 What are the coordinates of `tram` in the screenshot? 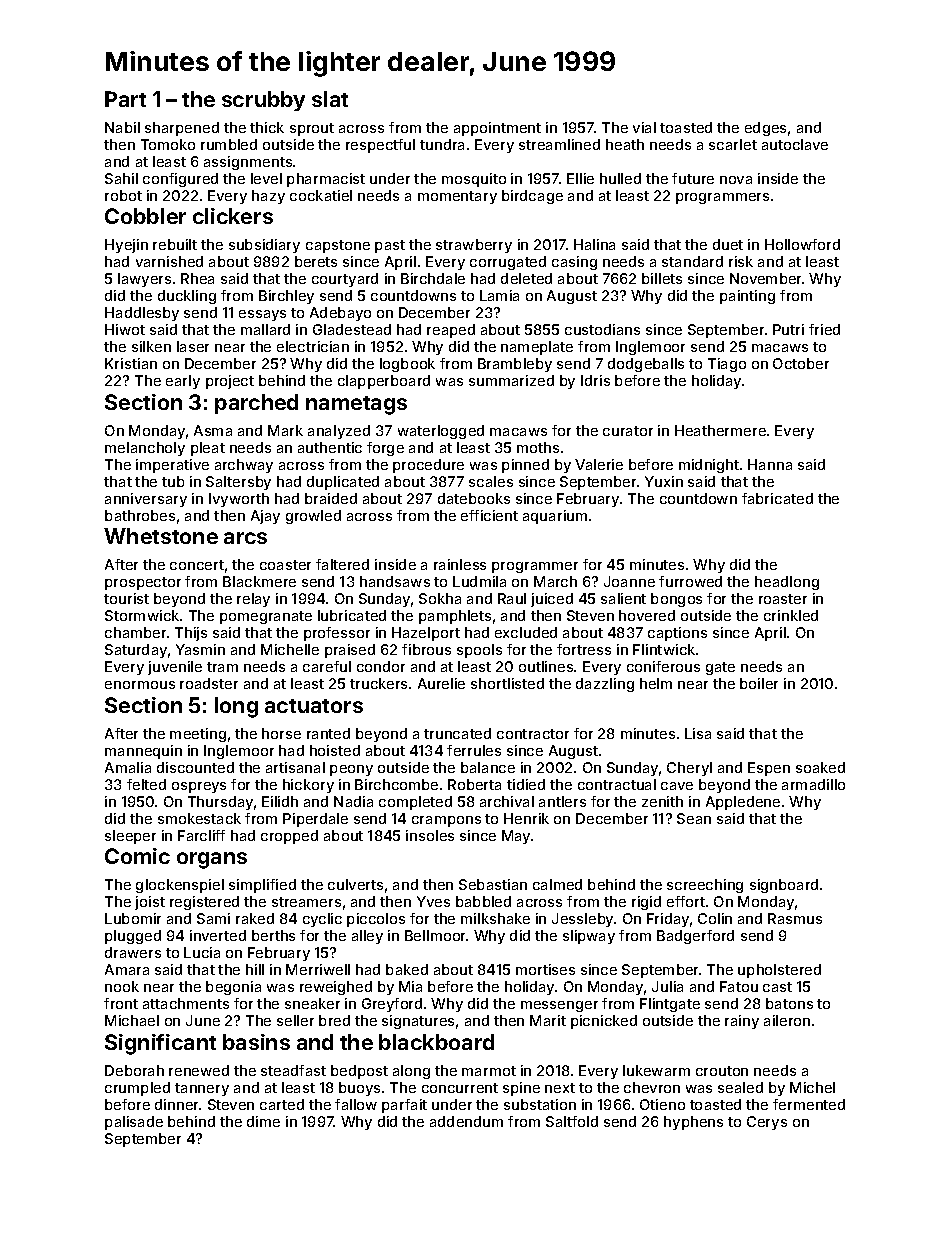 It's located at (222, 667).
